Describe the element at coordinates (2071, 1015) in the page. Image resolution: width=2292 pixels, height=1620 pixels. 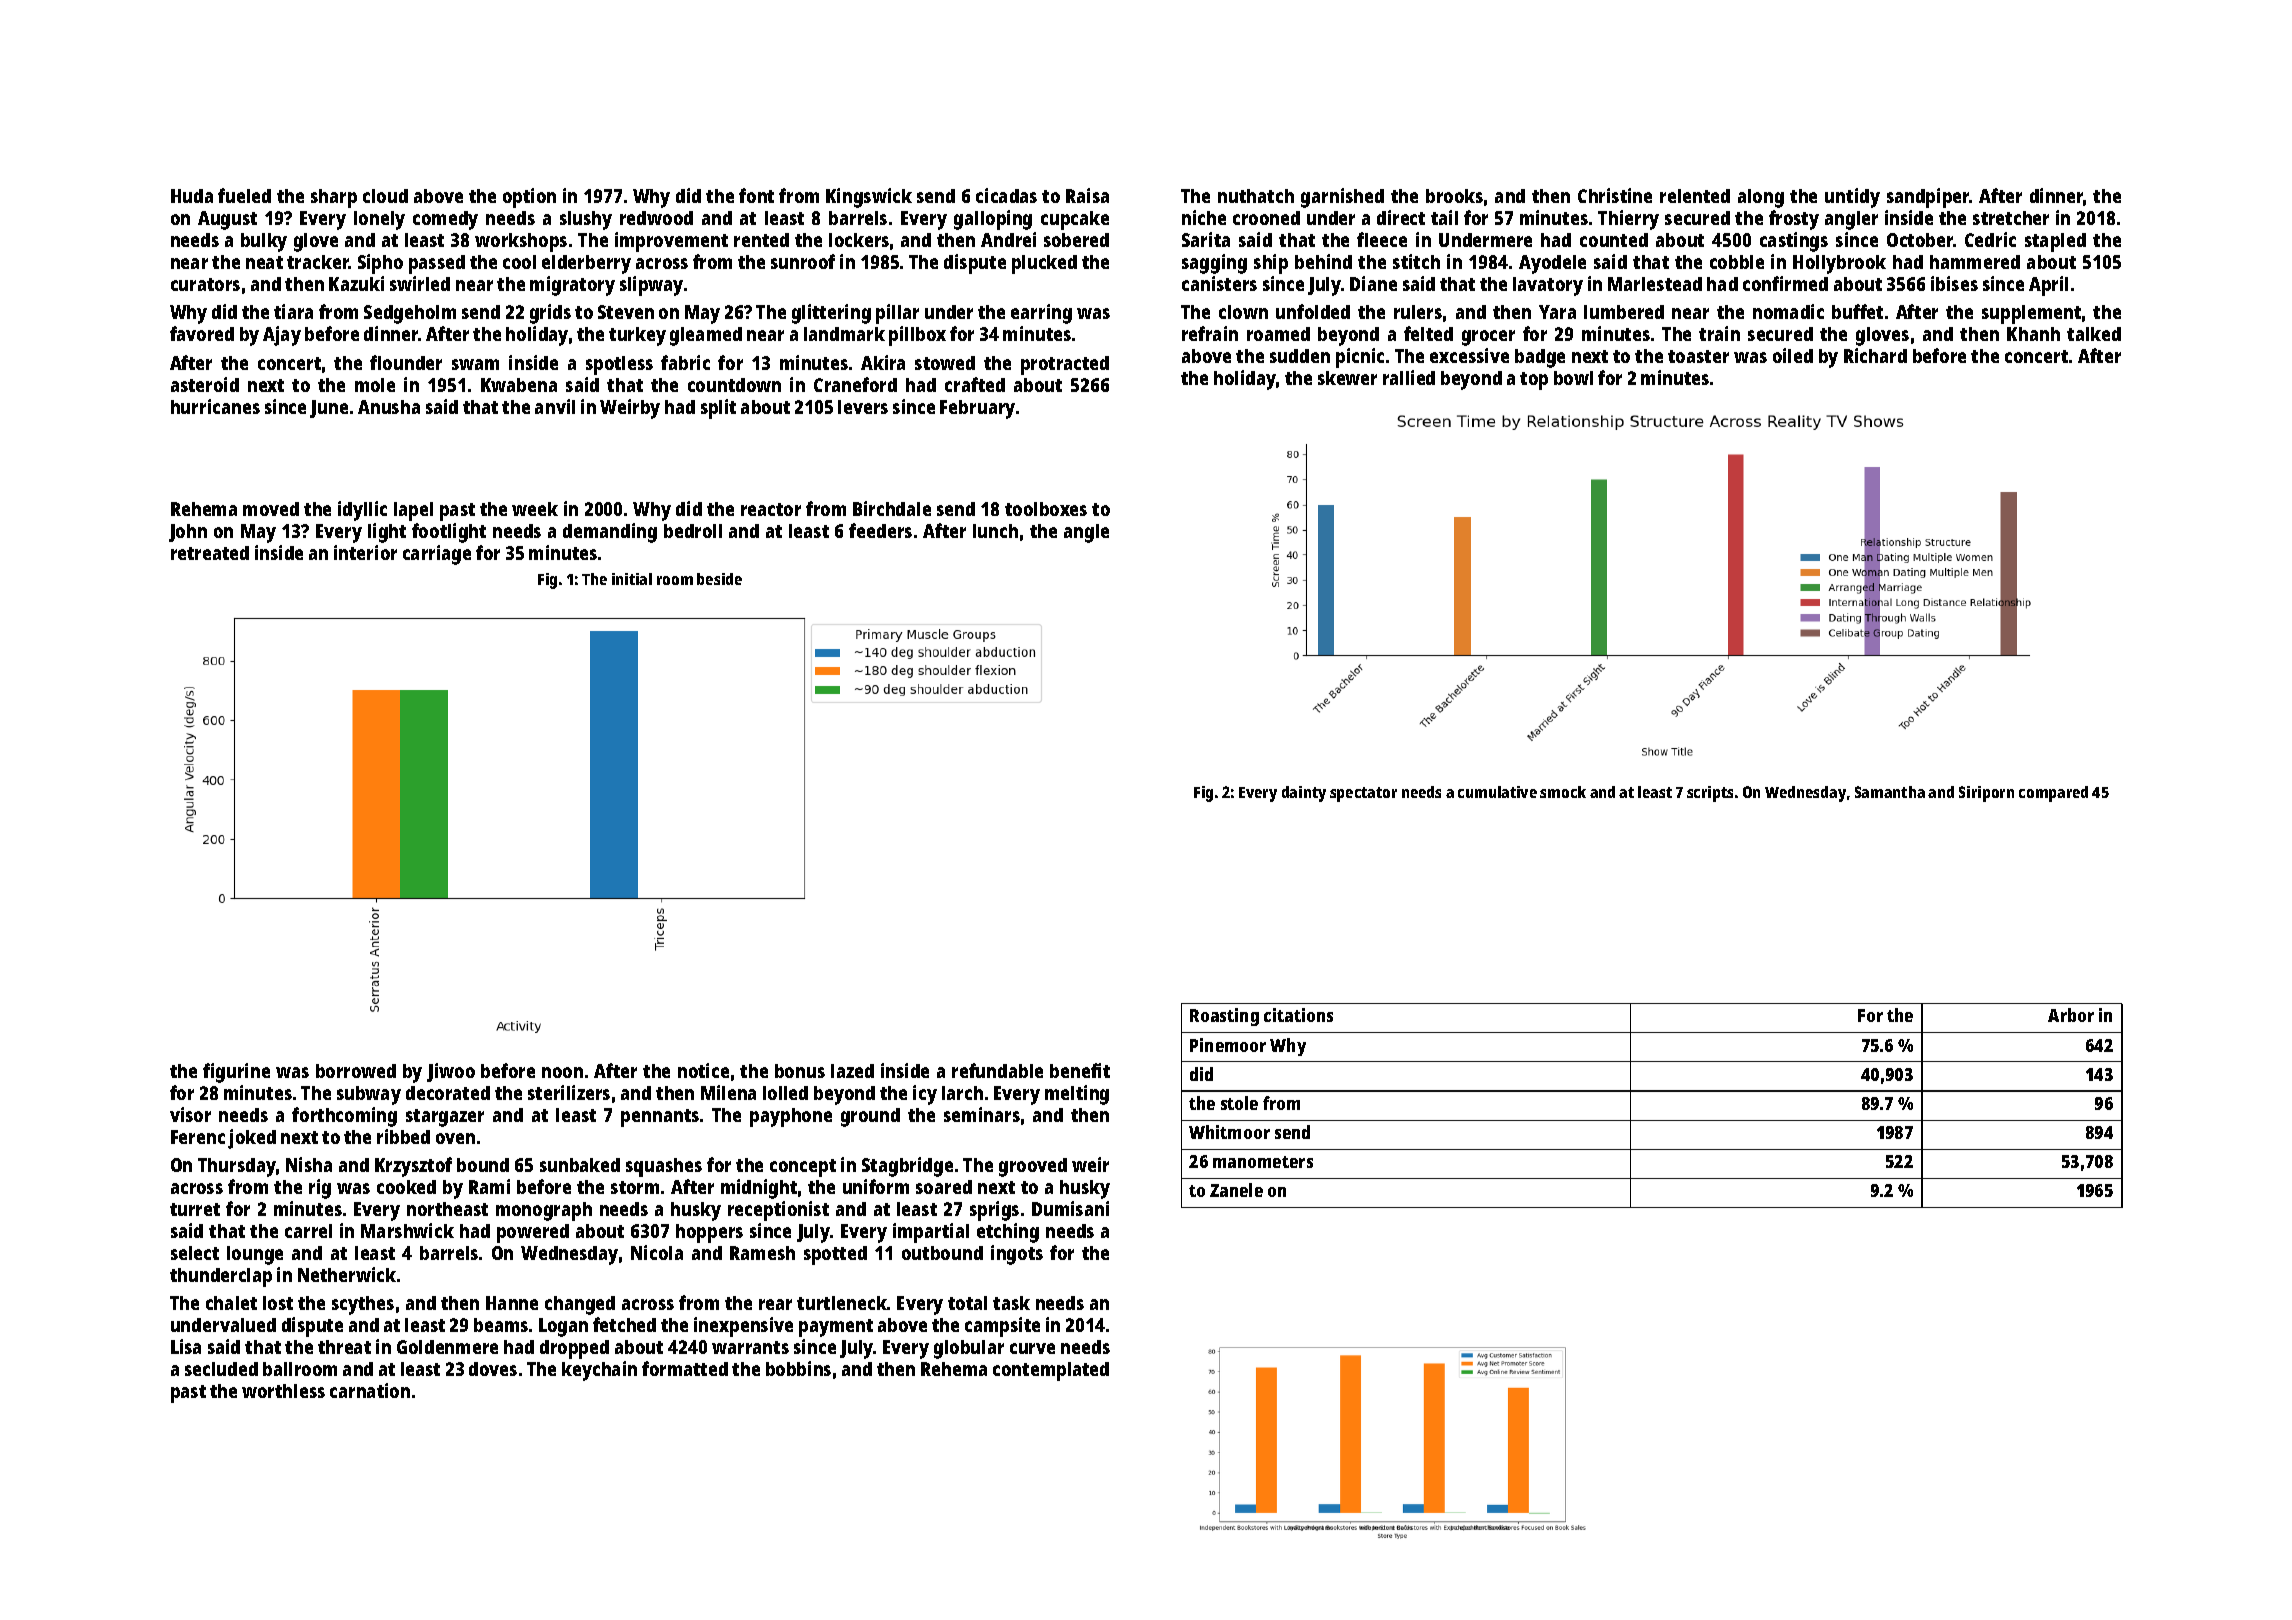
I see `Arbor` at that location.
